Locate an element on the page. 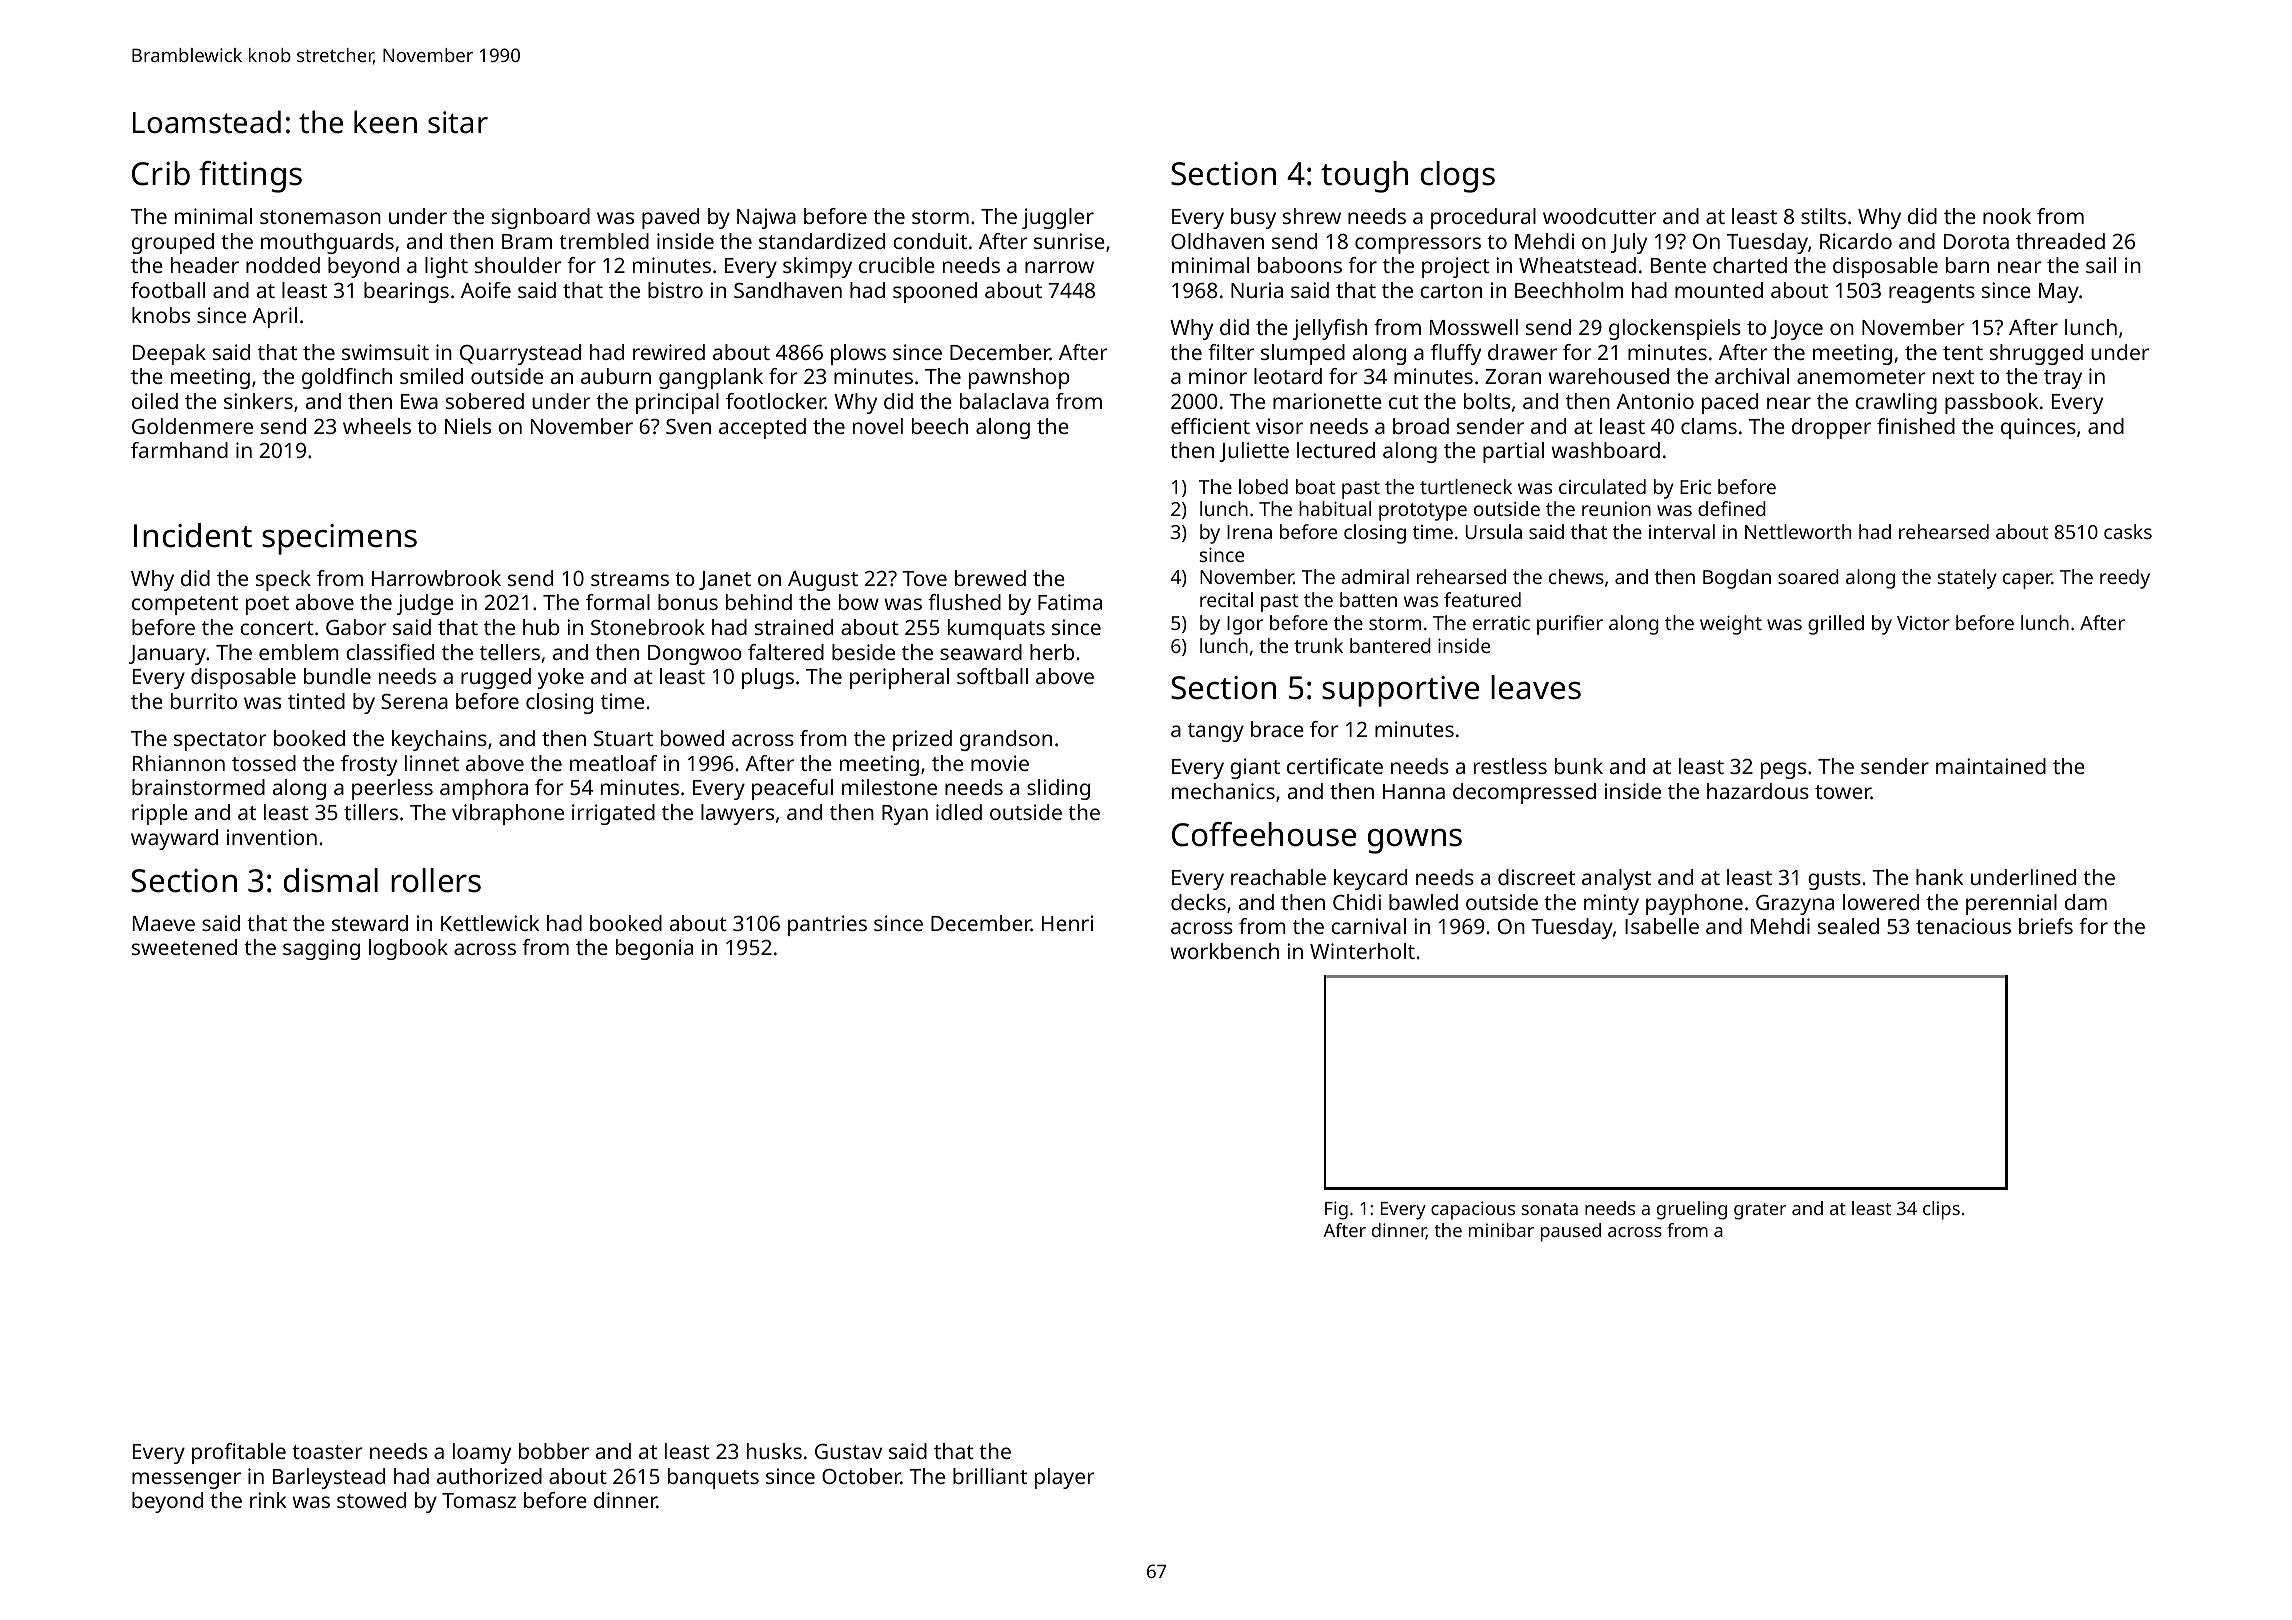  steward is located at coordinates (370, 923).
